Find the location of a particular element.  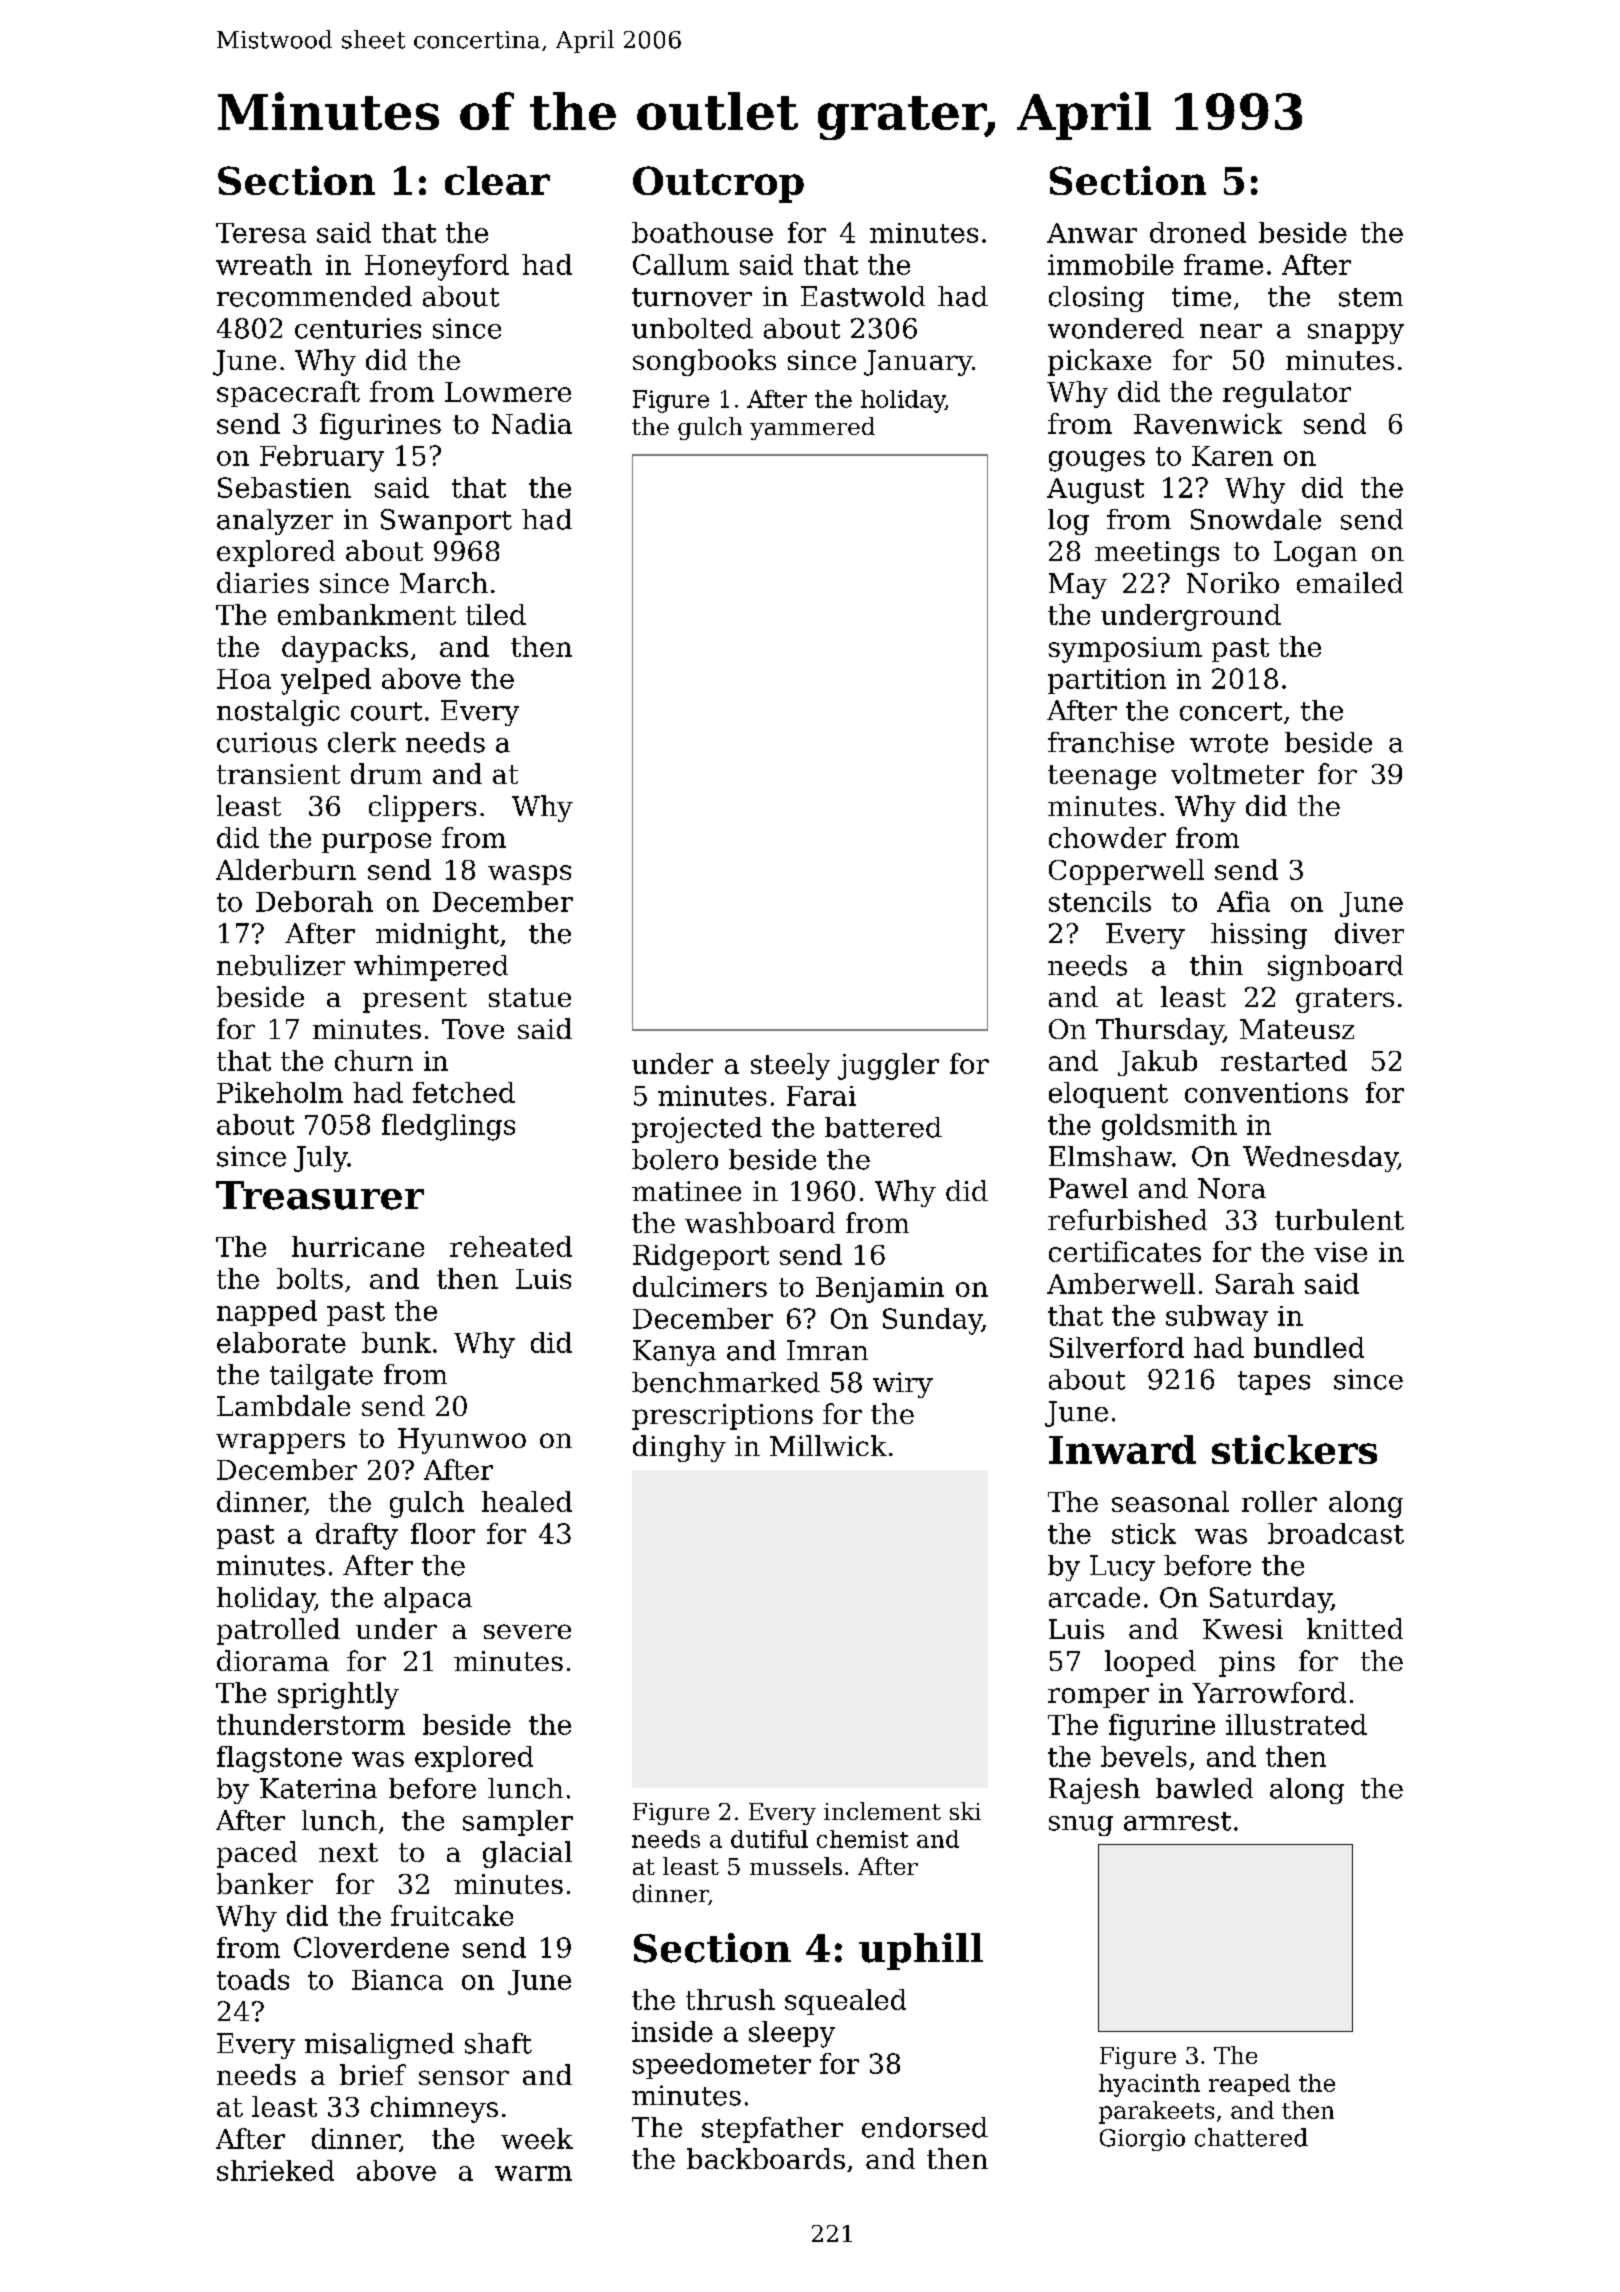

wasps is located at coordinates (529, 875).
